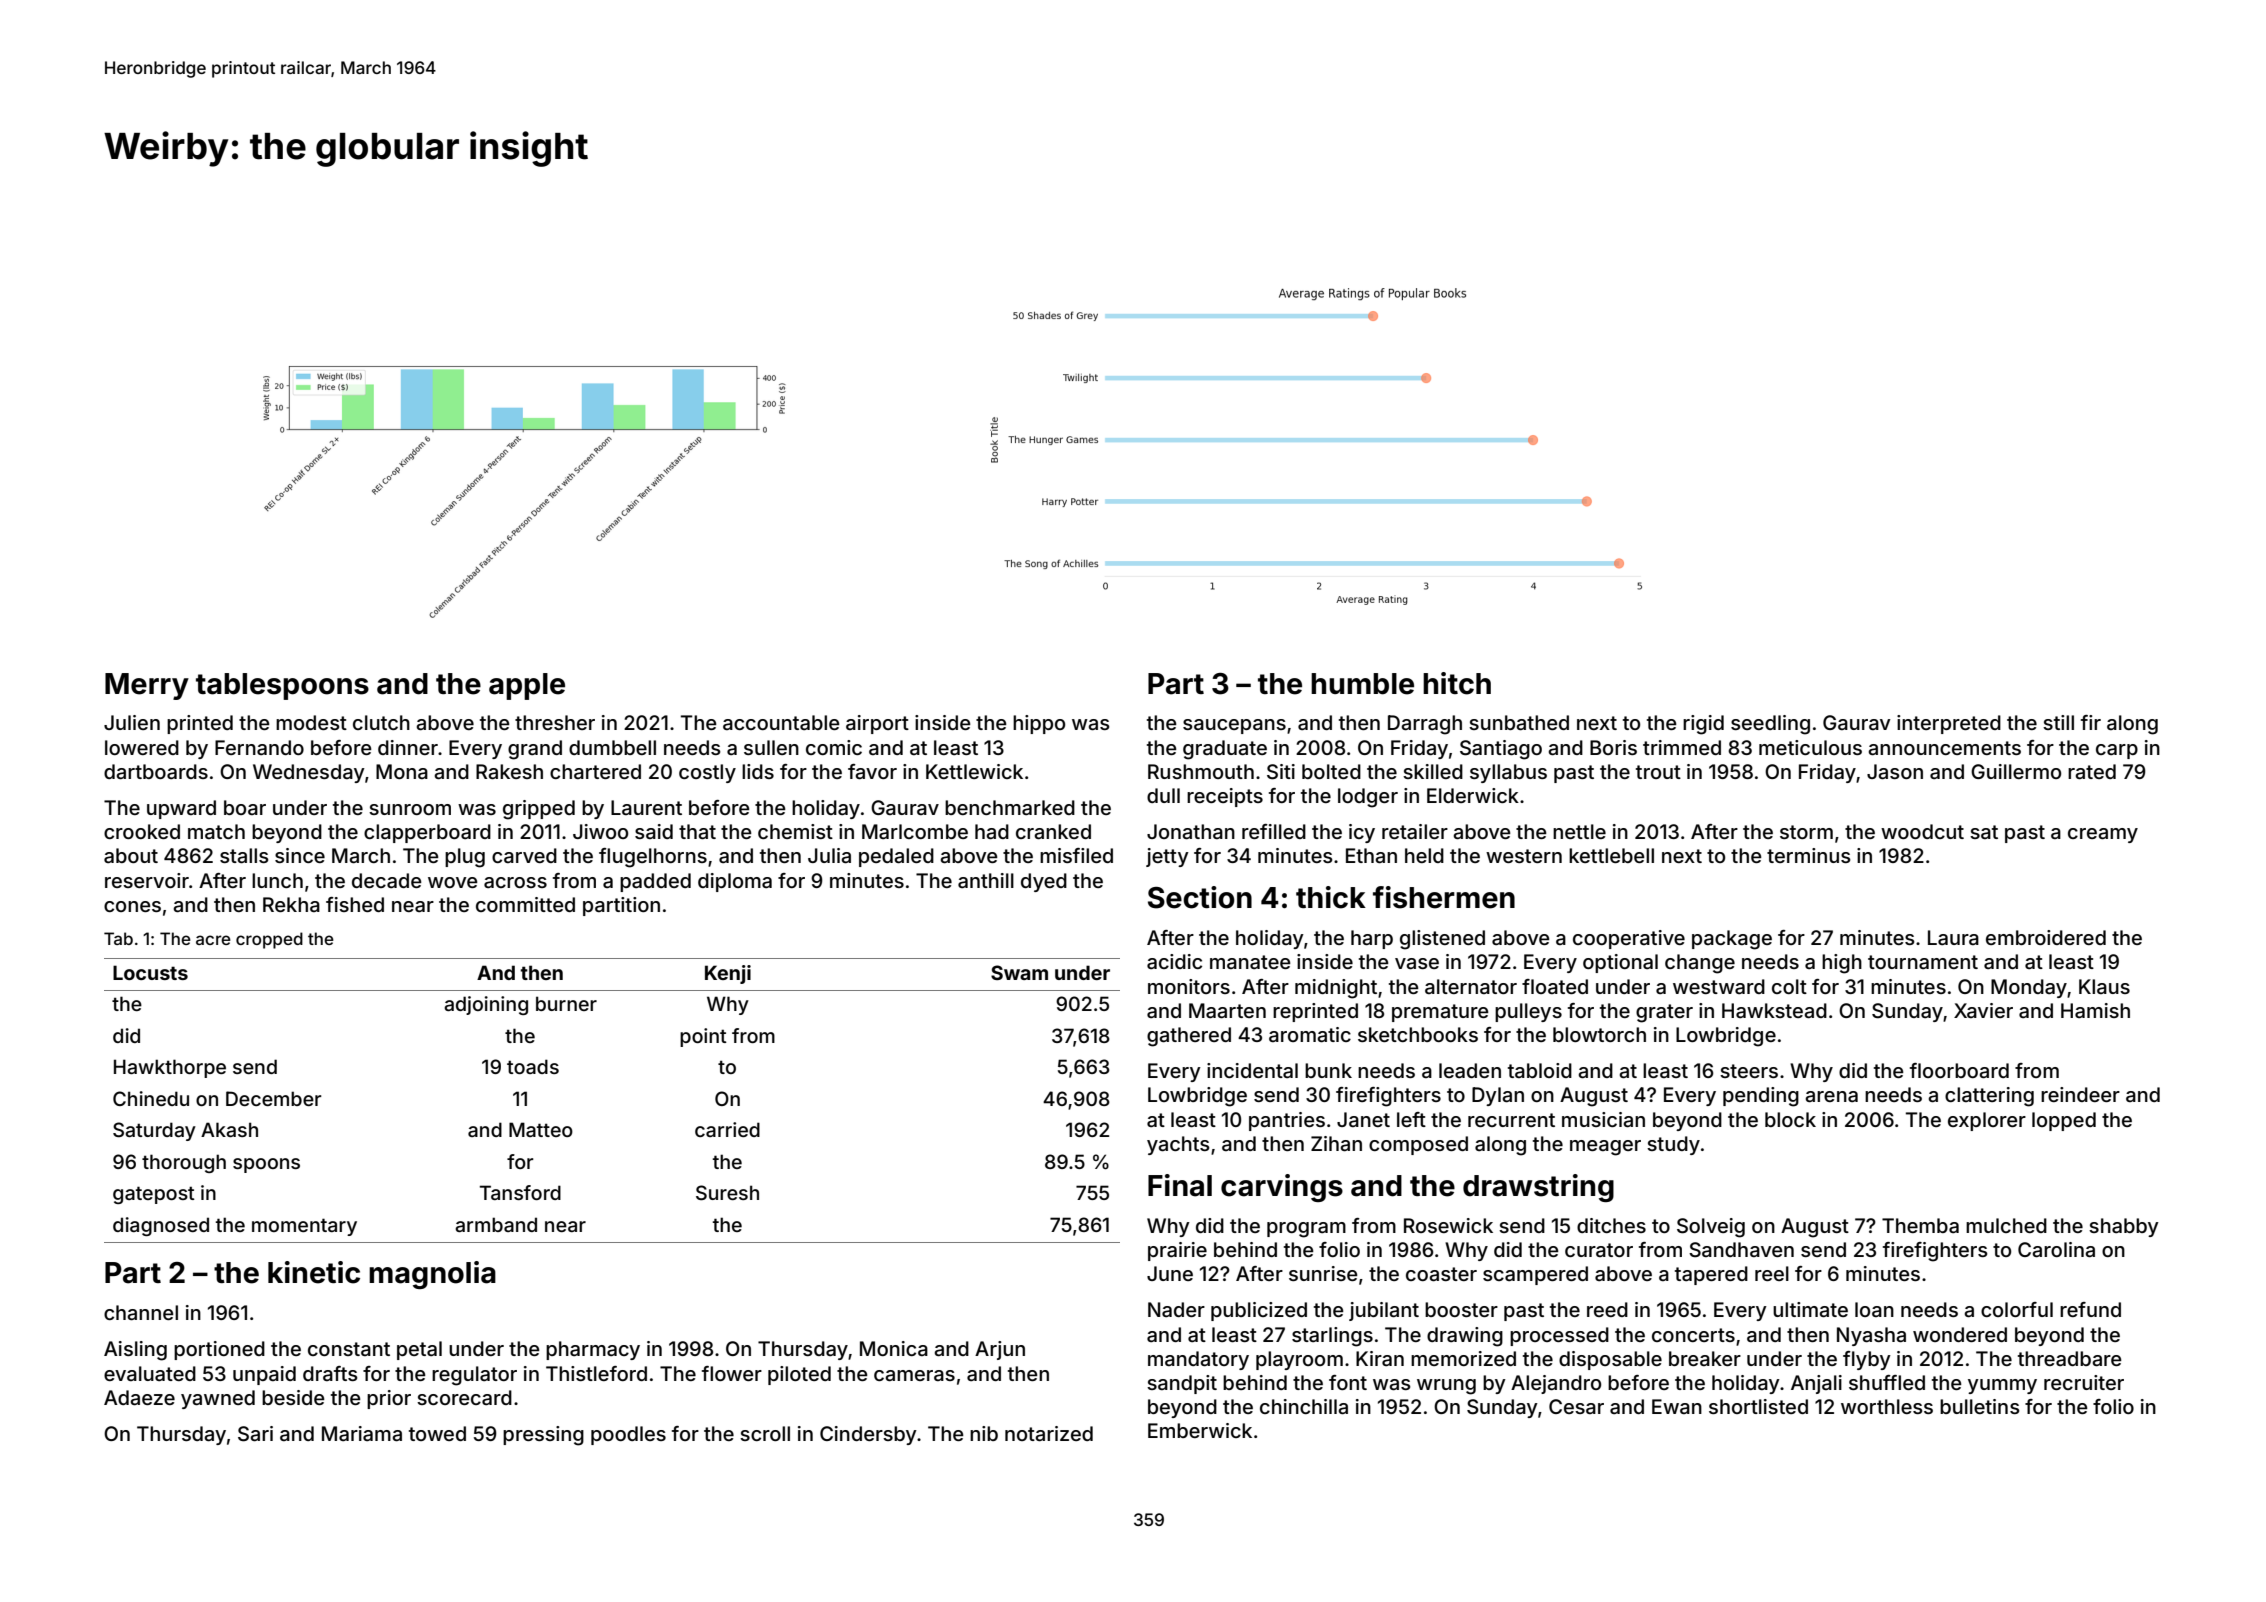  I want to click on lopped, so click(2064, 1121).
